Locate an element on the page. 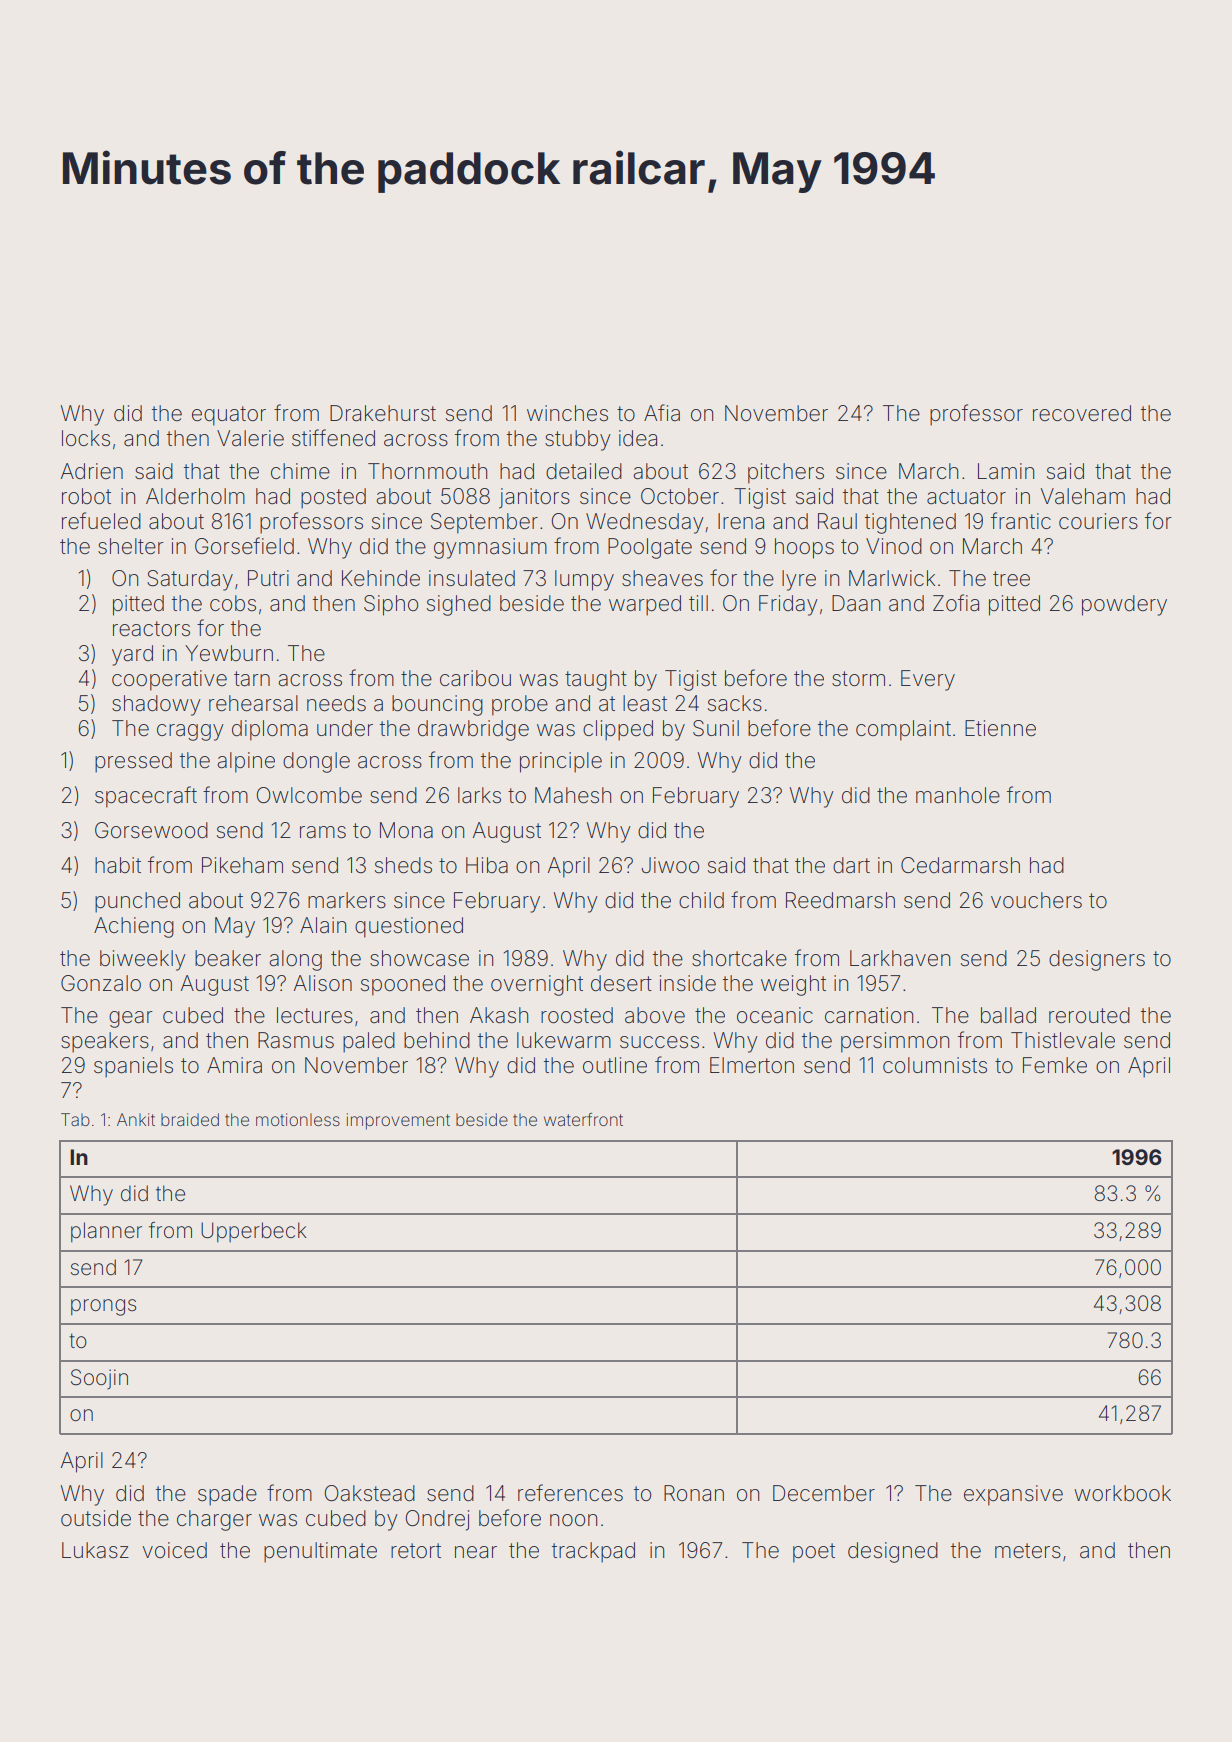 The image size is (1232, 1742). Gonzalo is located at coordinates (101, 983).
